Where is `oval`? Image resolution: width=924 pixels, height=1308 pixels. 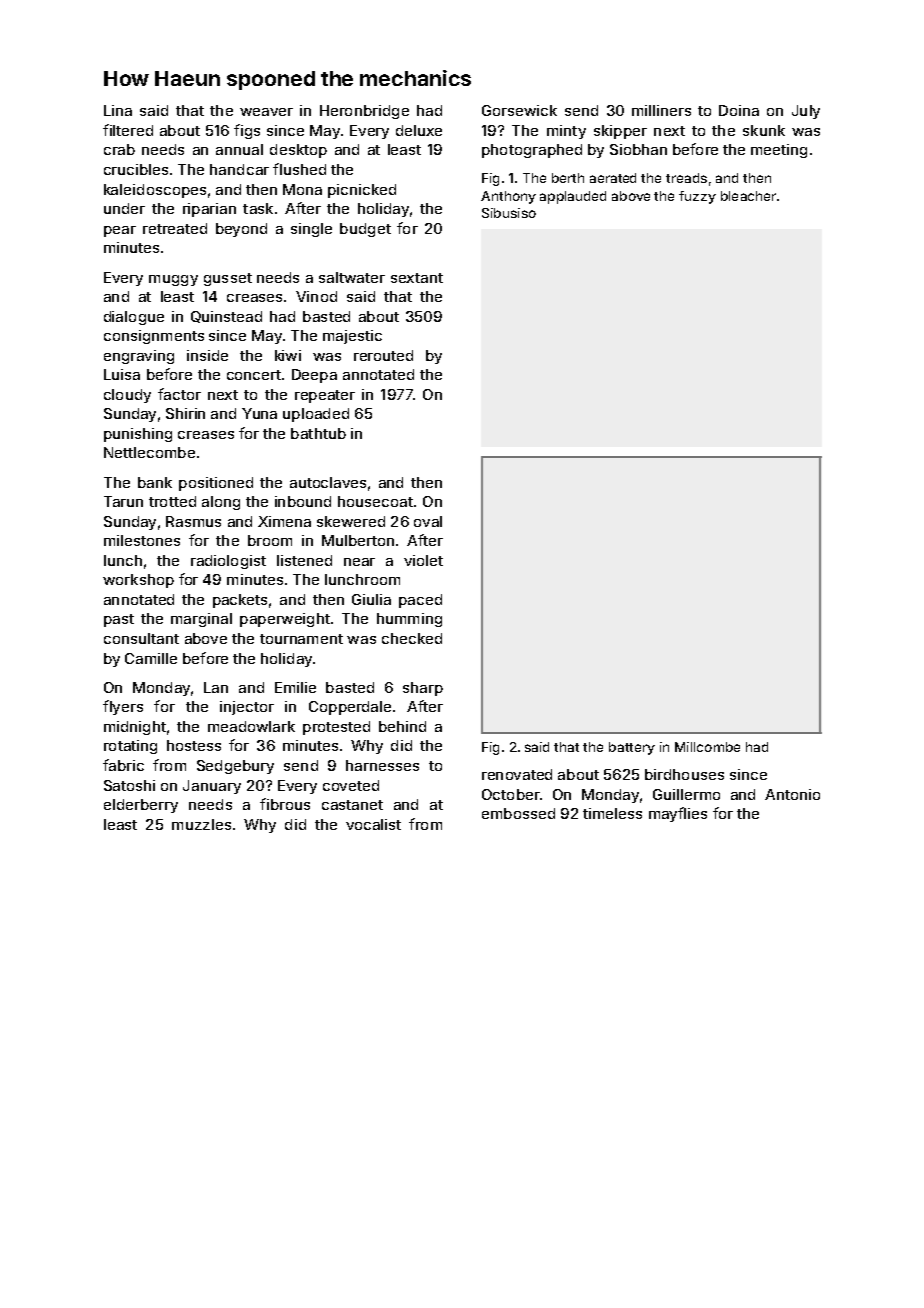 oval is located at coordinates (428, 521).
